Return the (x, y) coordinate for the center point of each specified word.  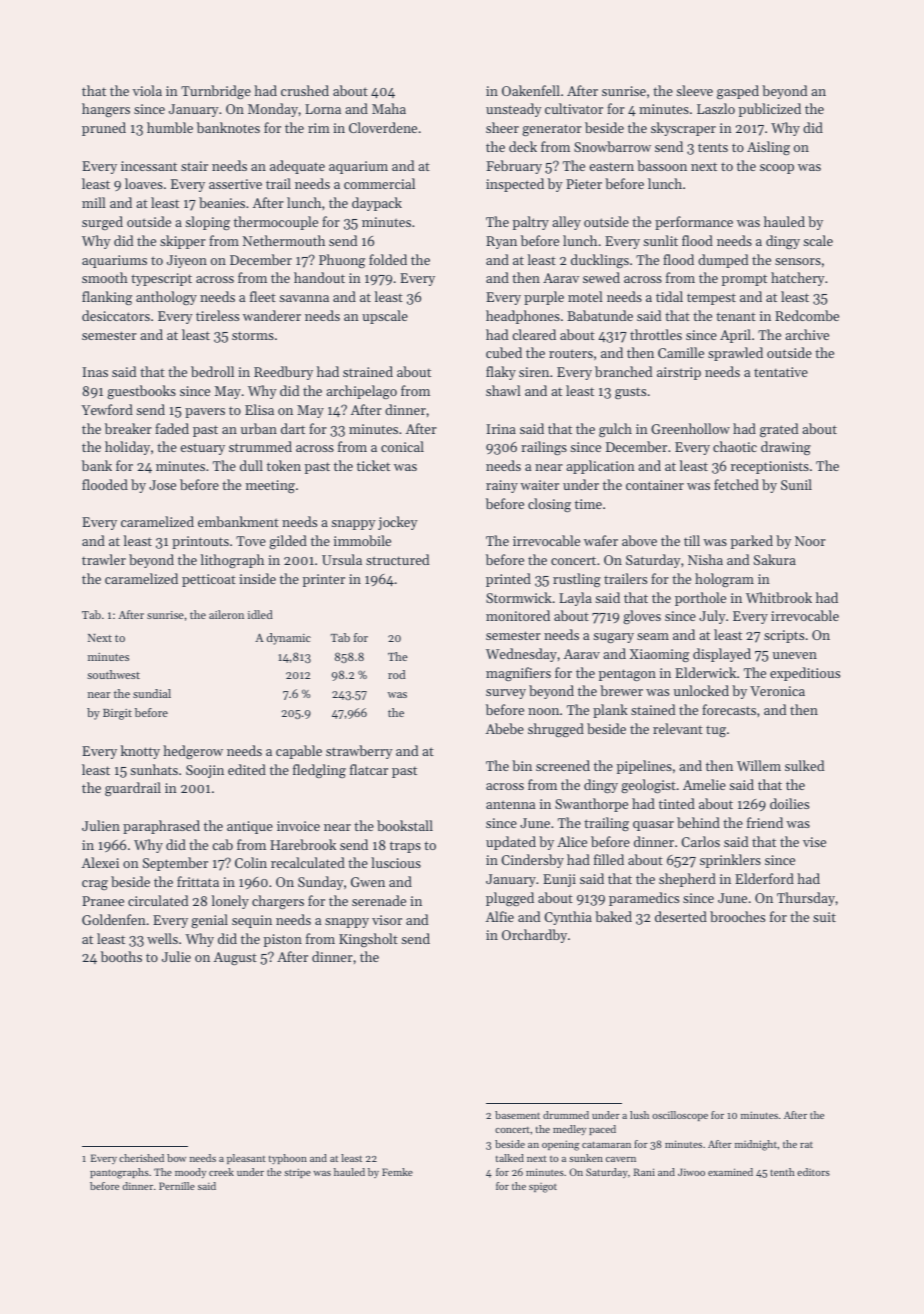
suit (824, 917)
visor (387, 920)
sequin (252, 921)
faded (172, 428)
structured (397, 559)
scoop (777, 169)
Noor (810, 541)
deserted (681, 916)
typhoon (288, 1159)
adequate (297, 167)
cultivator (574, 108)
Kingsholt (368, 940)
